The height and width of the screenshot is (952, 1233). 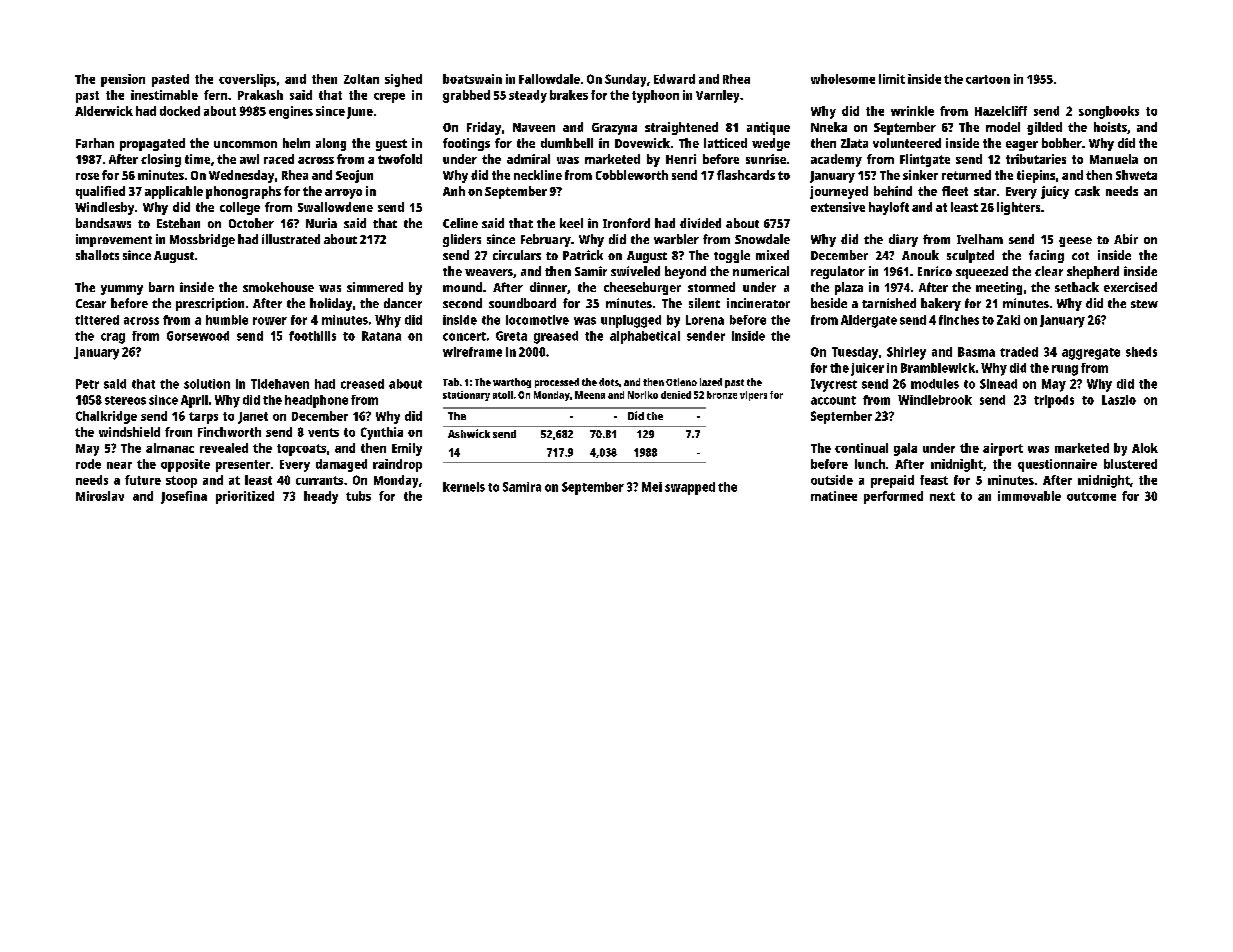 What do you see at coordinates (321, 223) in the screenshot?
I see `Nuria` at bounding box center [321, 223].
